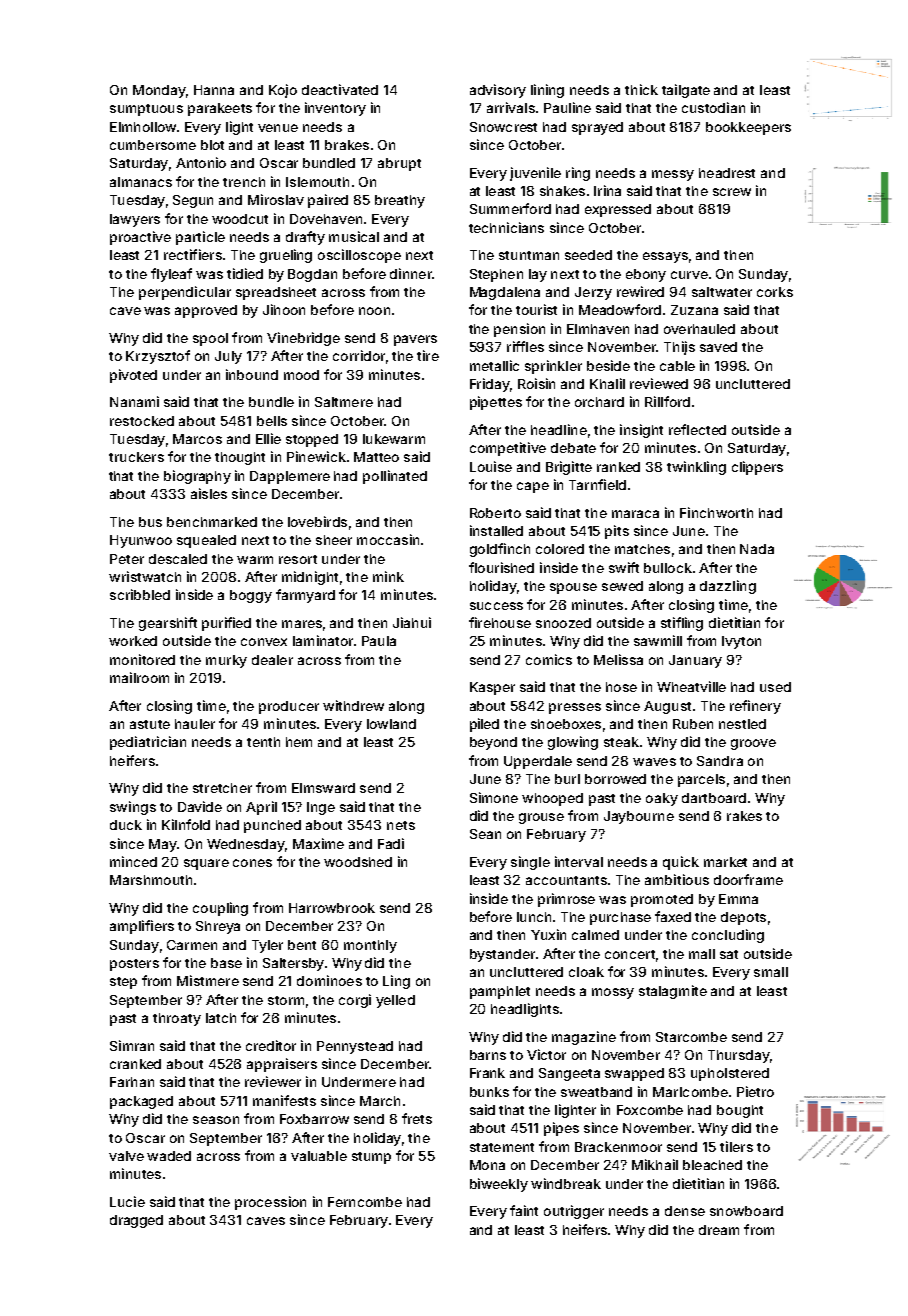 This screenshot has height=1316, width=908. I want to click on Sandra, so click(720, 761).
